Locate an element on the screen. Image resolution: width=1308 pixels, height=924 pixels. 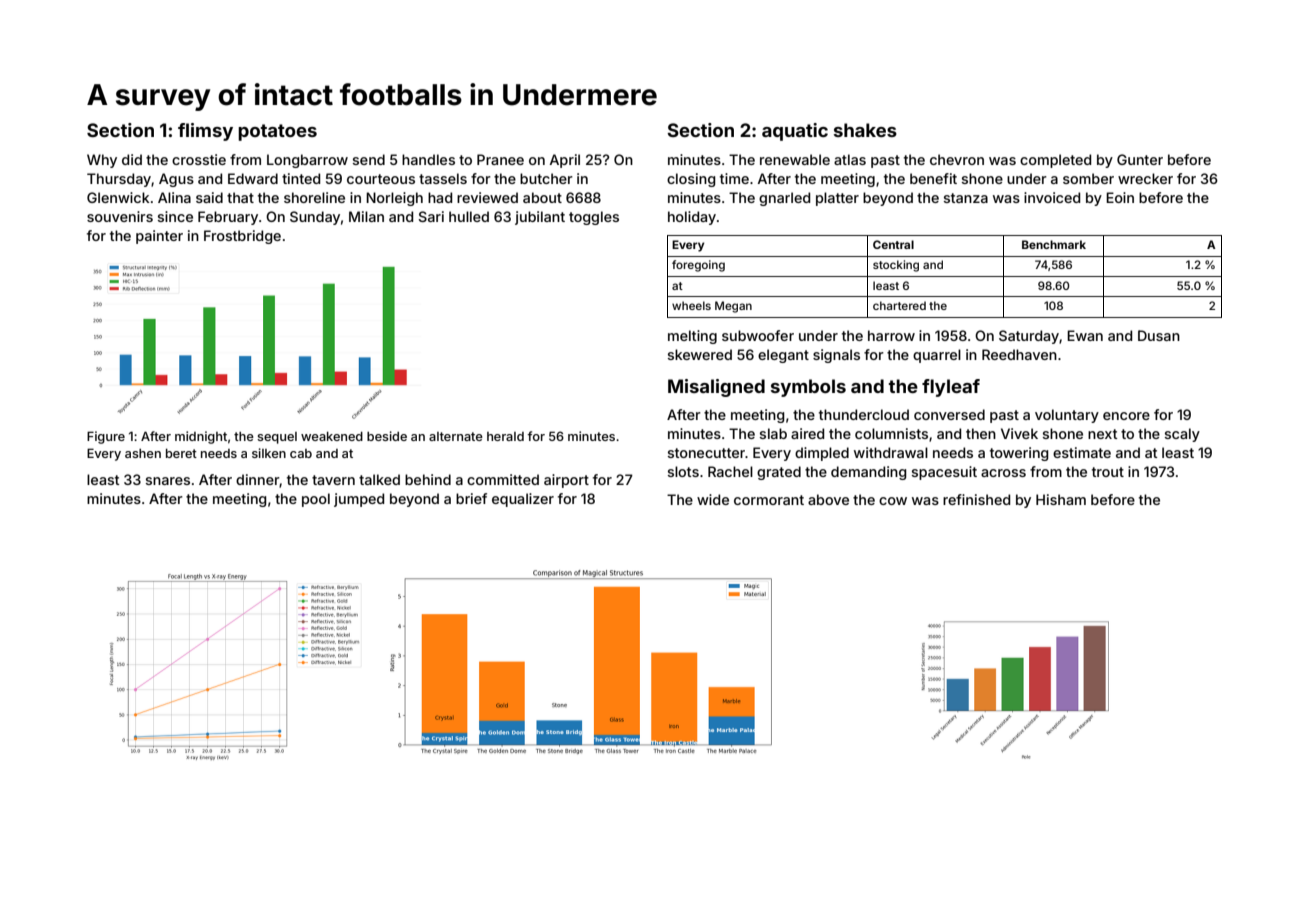
pool is located at coordinates (316, 500).
